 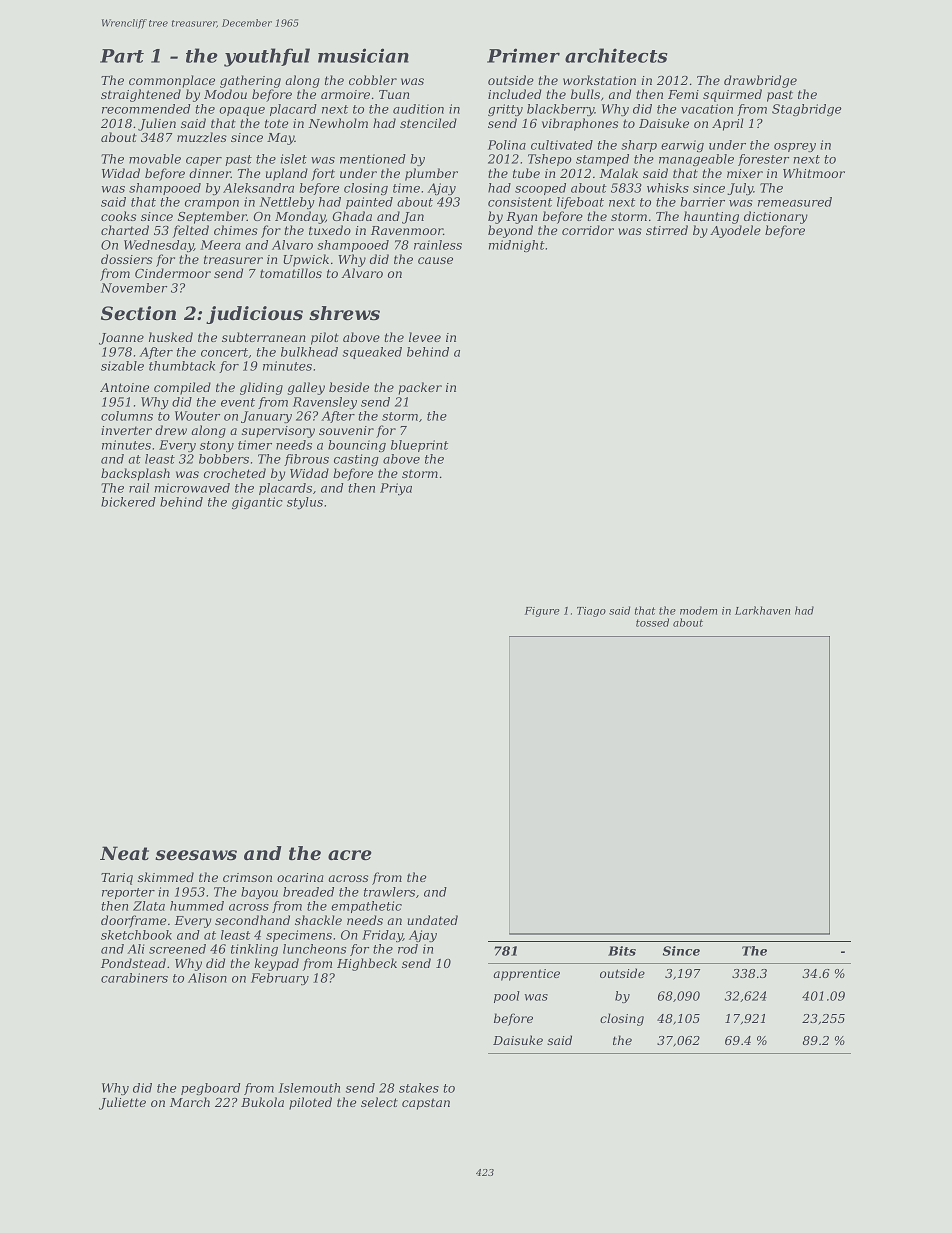 I want to click on Bits, so click(x=622, y=951).
